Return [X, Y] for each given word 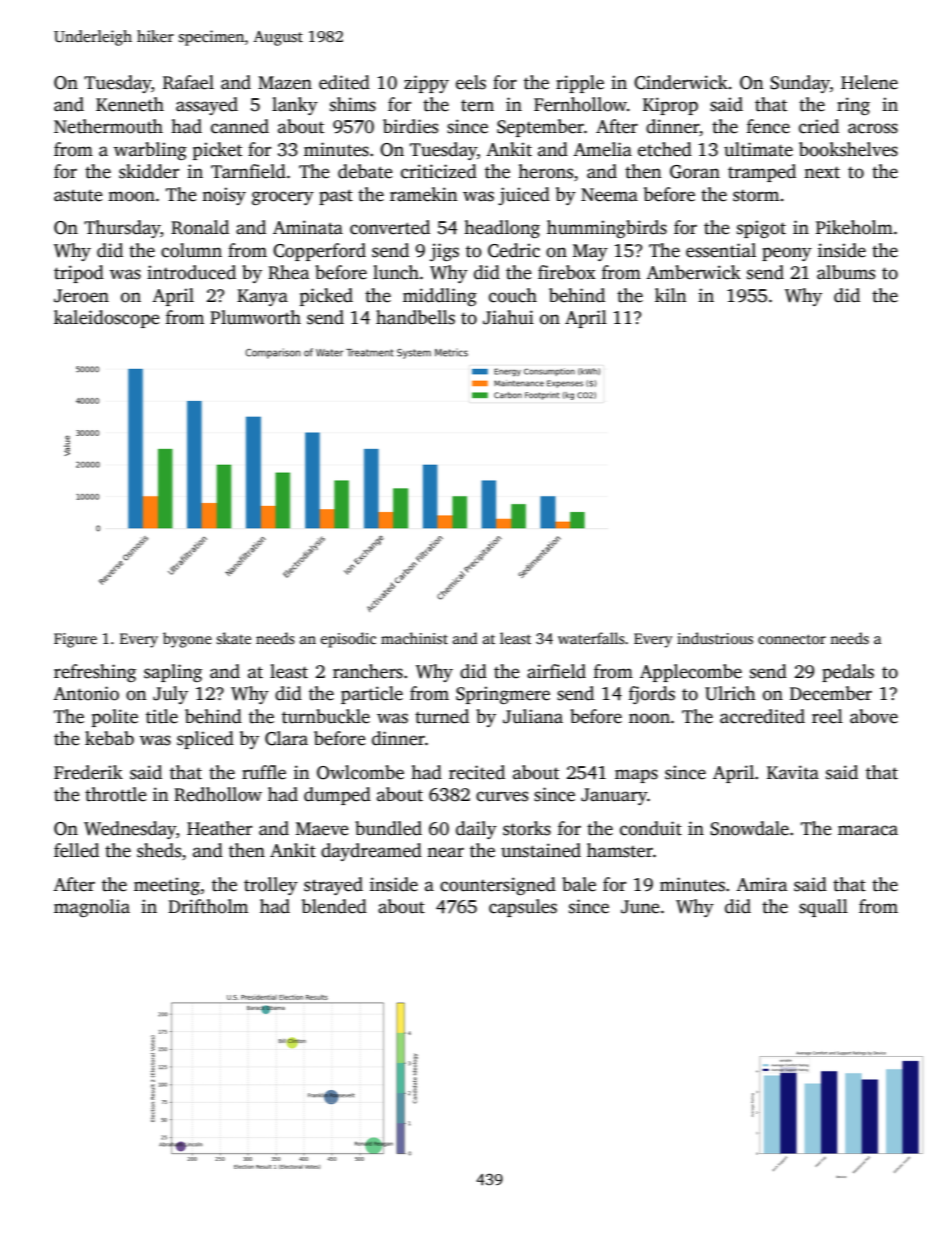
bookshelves [848, 149]
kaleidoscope [107, 319]
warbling [150, 151]
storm [756, 196]
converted [390, 227]
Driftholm [208, 906]
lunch [396, 272]
